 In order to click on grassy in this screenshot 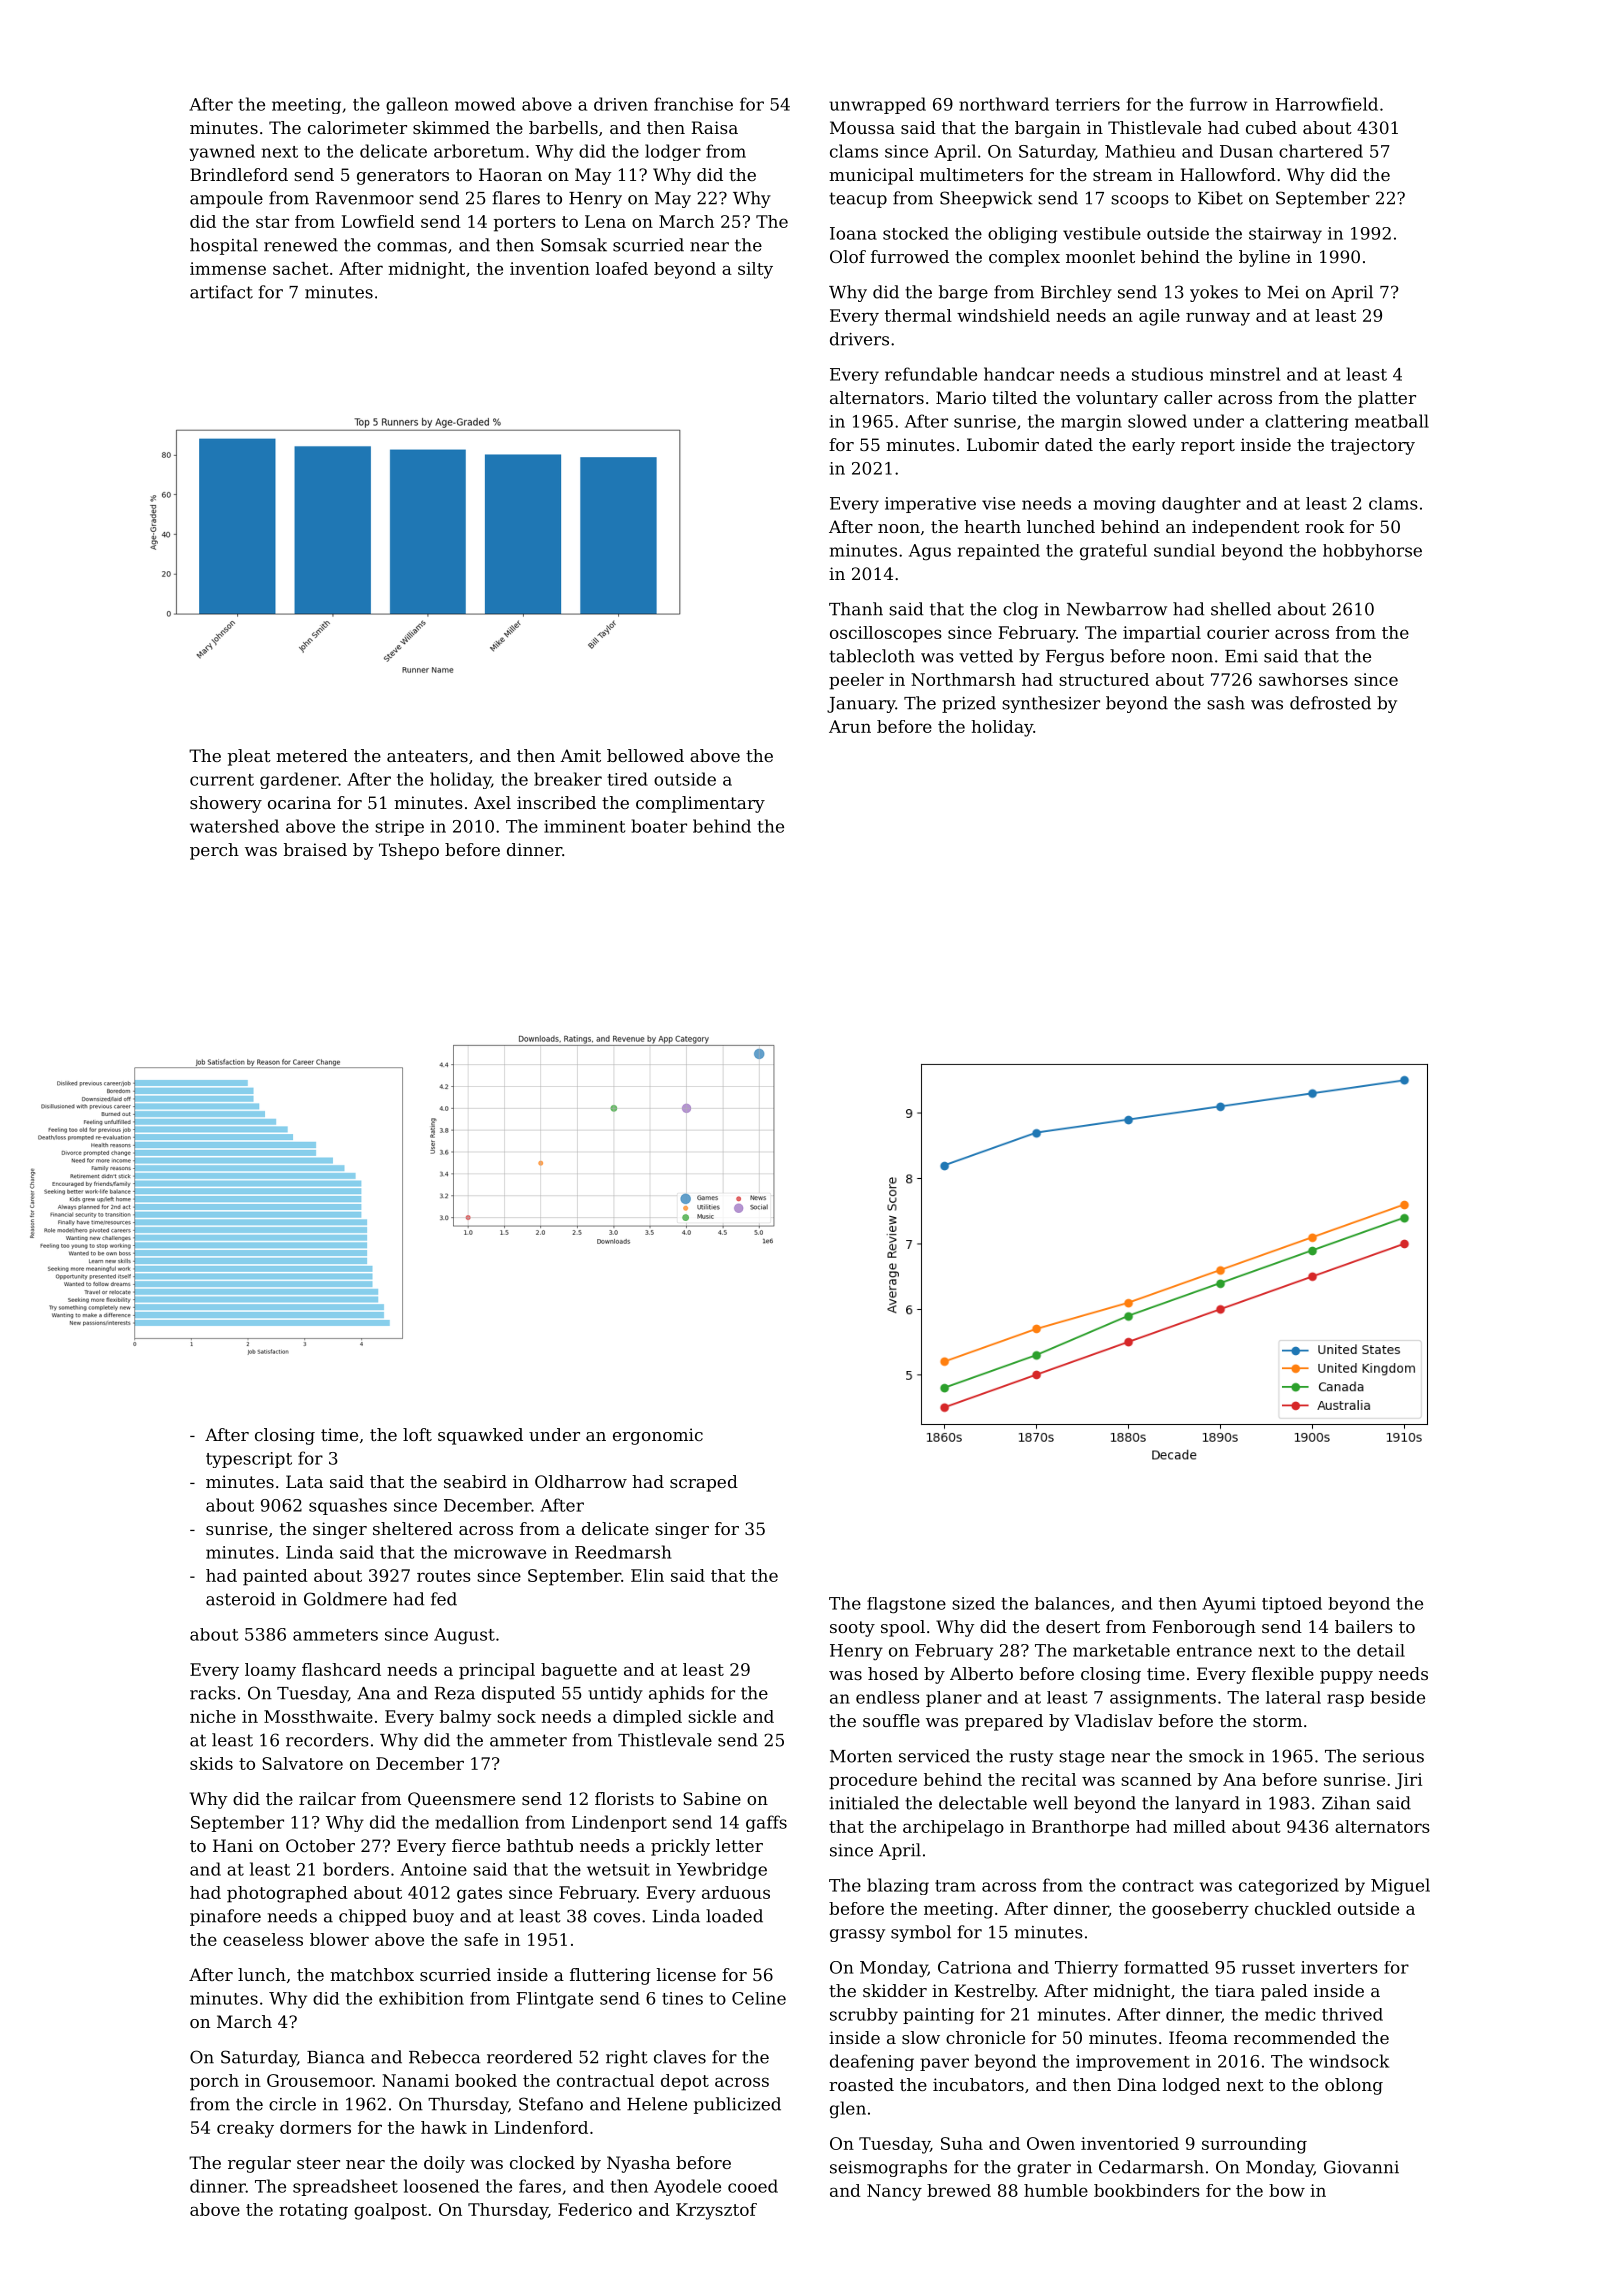, I will do `click(857, 1935)`.
